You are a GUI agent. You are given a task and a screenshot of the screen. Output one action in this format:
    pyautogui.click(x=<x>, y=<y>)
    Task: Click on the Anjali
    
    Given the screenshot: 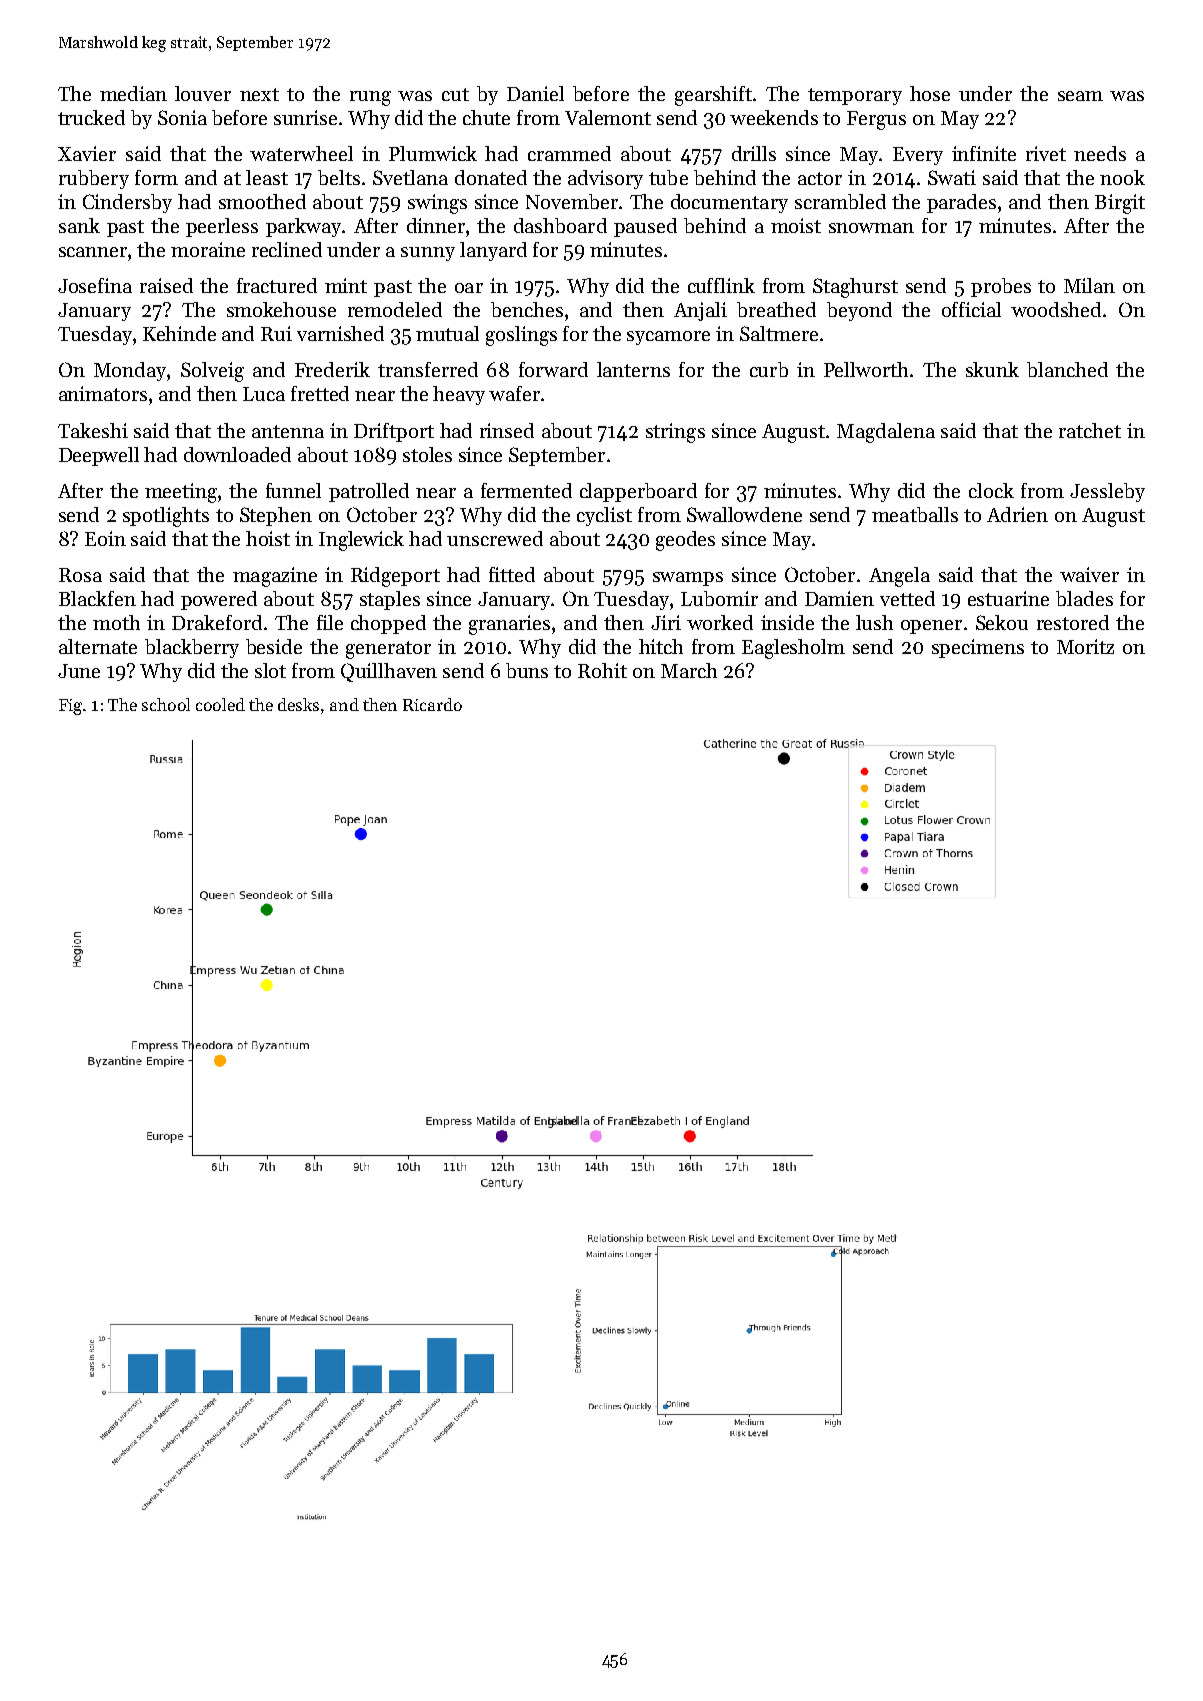 What is the action you would take?
    pyautogui.click(x=700, y=311)
